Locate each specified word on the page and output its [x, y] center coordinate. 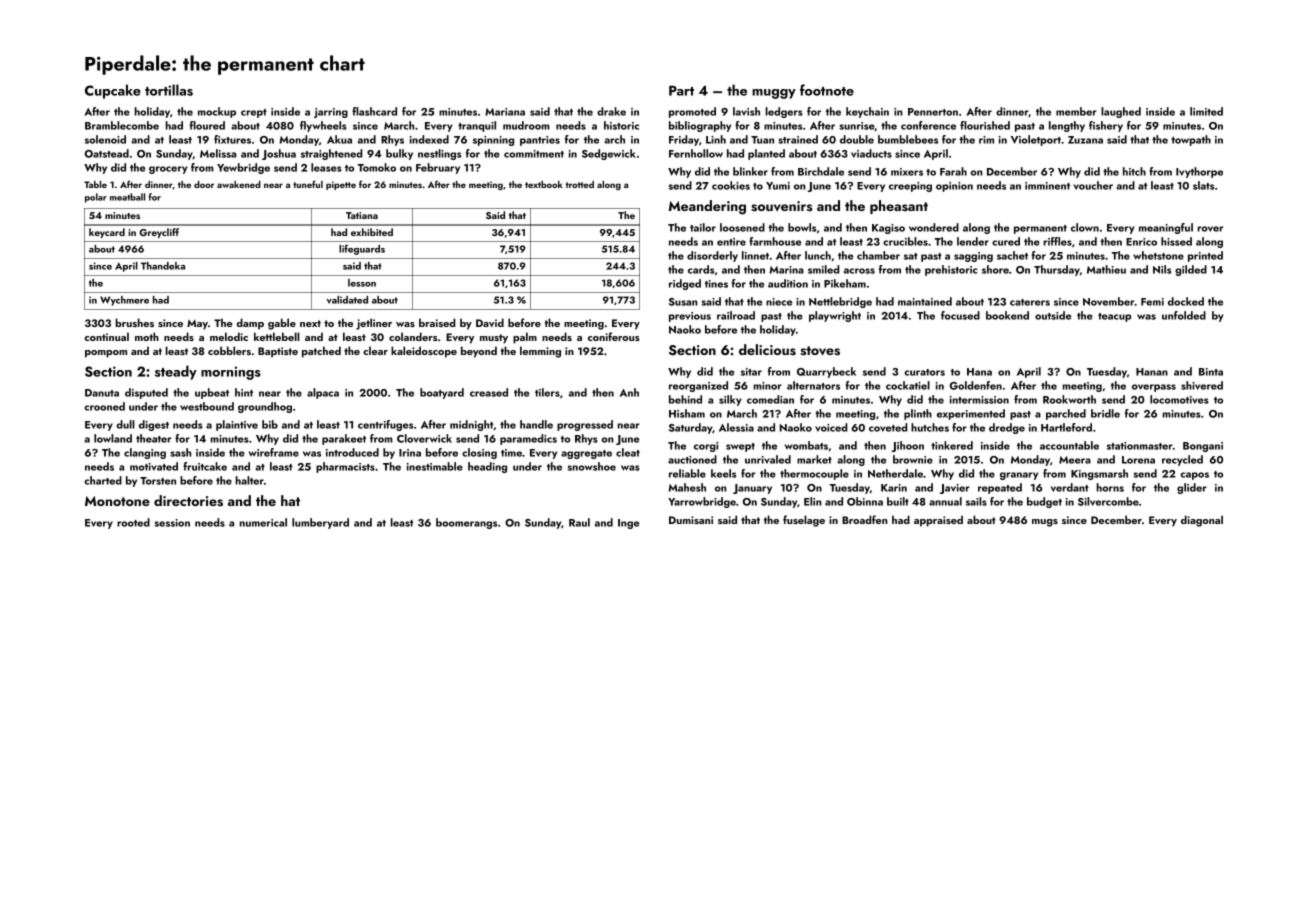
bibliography [700, 126]
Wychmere [124, 301]
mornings [231, 373]
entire [731, 242]
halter [250, 480]
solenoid [105, 139]
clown [1085, 227]
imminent [1047, 186]
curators [924, 372]
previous [690, 317]
